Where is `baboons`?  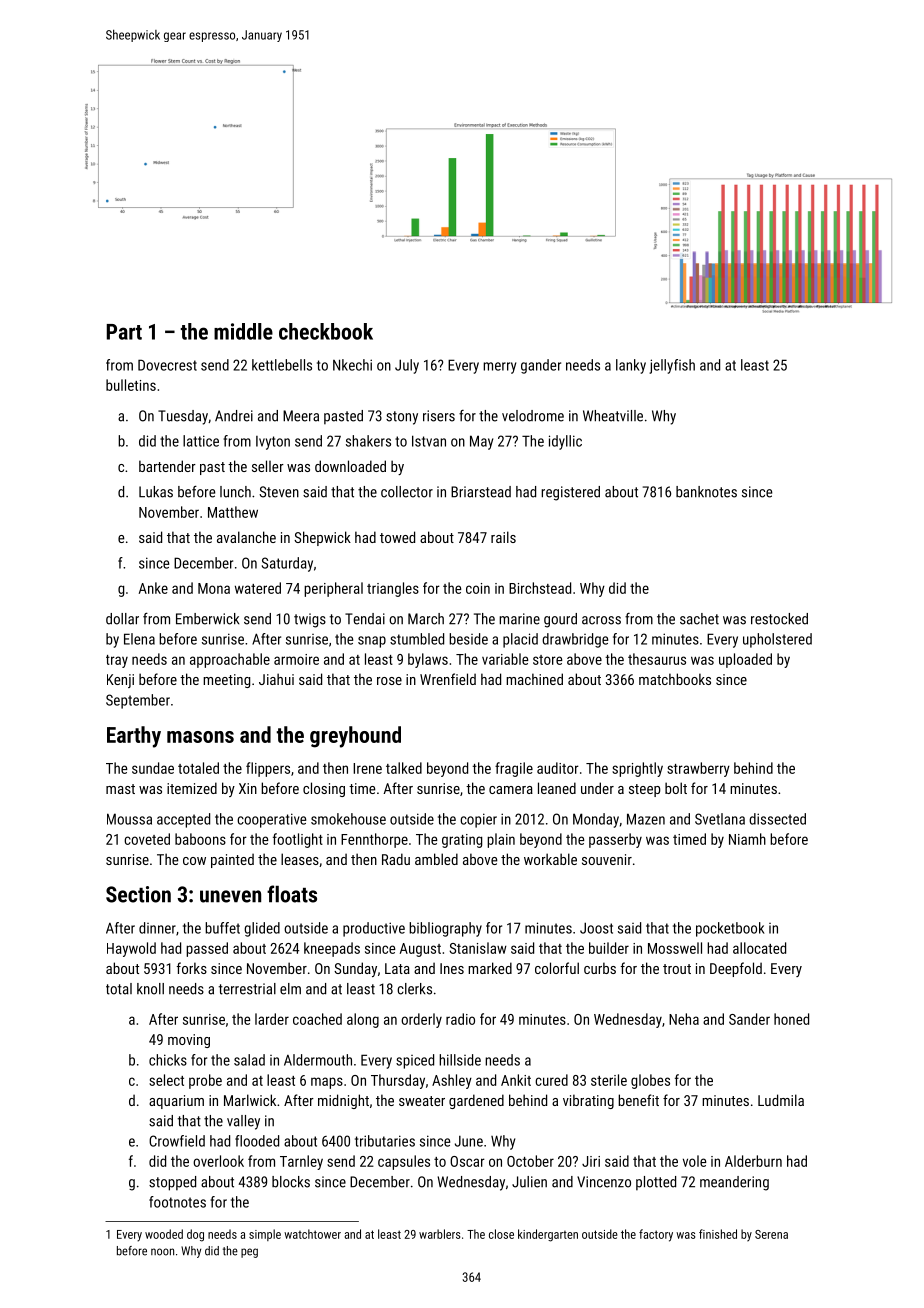 baboons is located at coordinates (200, 839).
